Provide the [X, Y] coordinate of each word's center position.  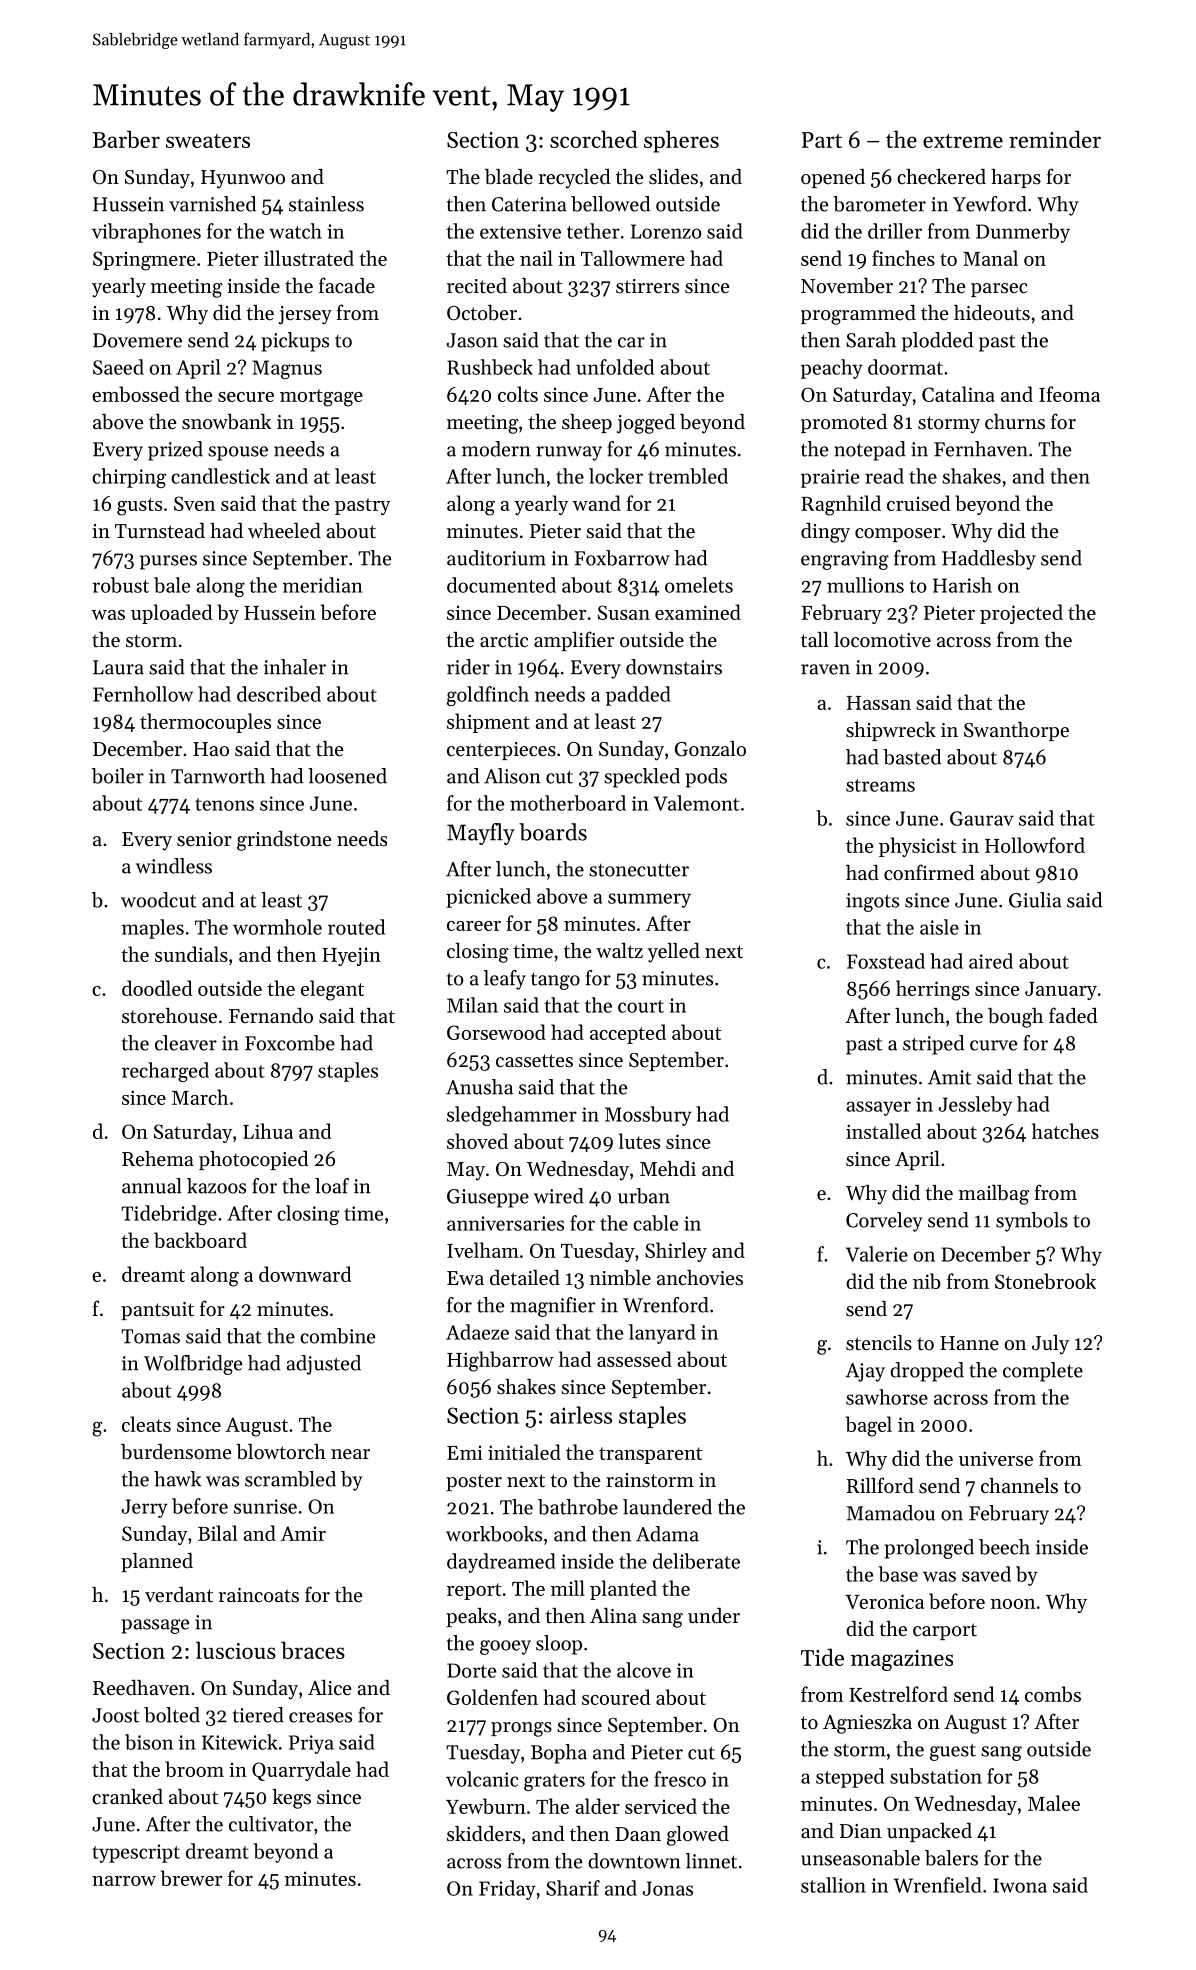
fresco [680, 1779]
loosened [347, 776]
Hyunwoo [243, 179]
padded [638, 696]
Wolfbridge [193, 1365]
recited [477, 286]
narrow [124, 1881]
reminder [1055, 139]
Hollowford [1035, 845]
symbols [1032, 1222]
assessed [634, 1359]
